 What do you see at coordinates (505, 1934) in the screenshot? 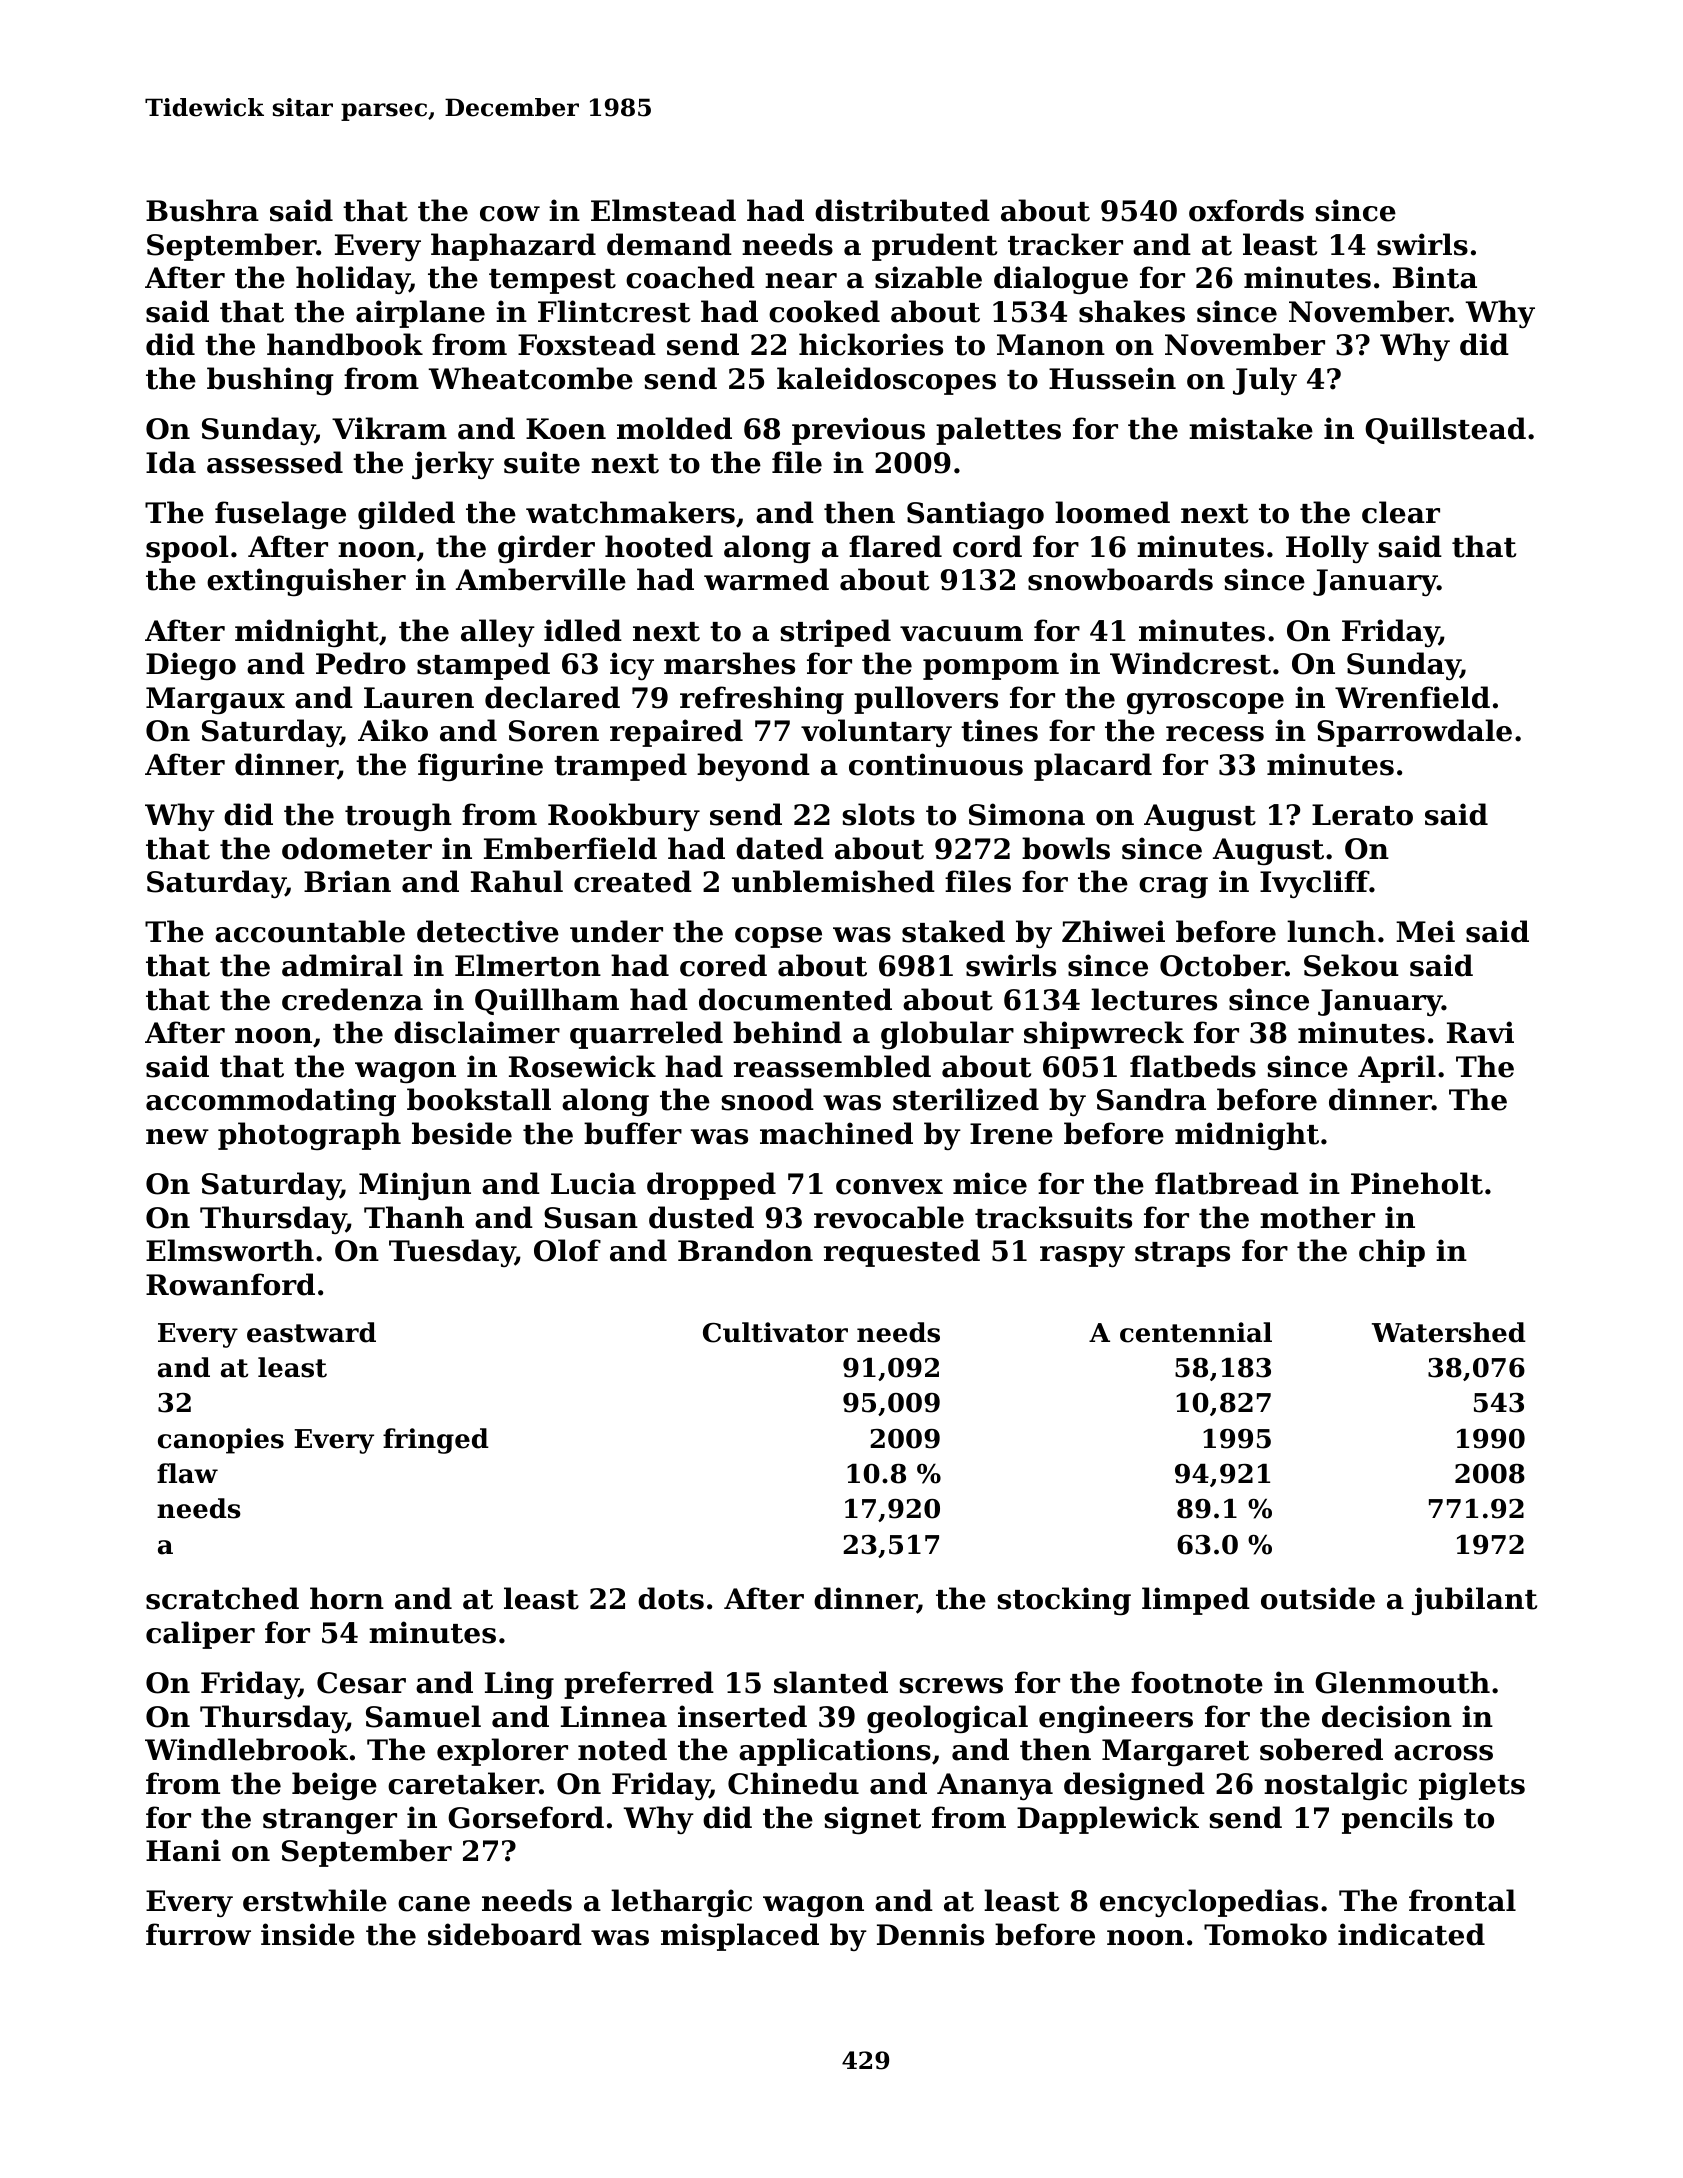
I see `sideboard` at bounding box center [505, 1934].
